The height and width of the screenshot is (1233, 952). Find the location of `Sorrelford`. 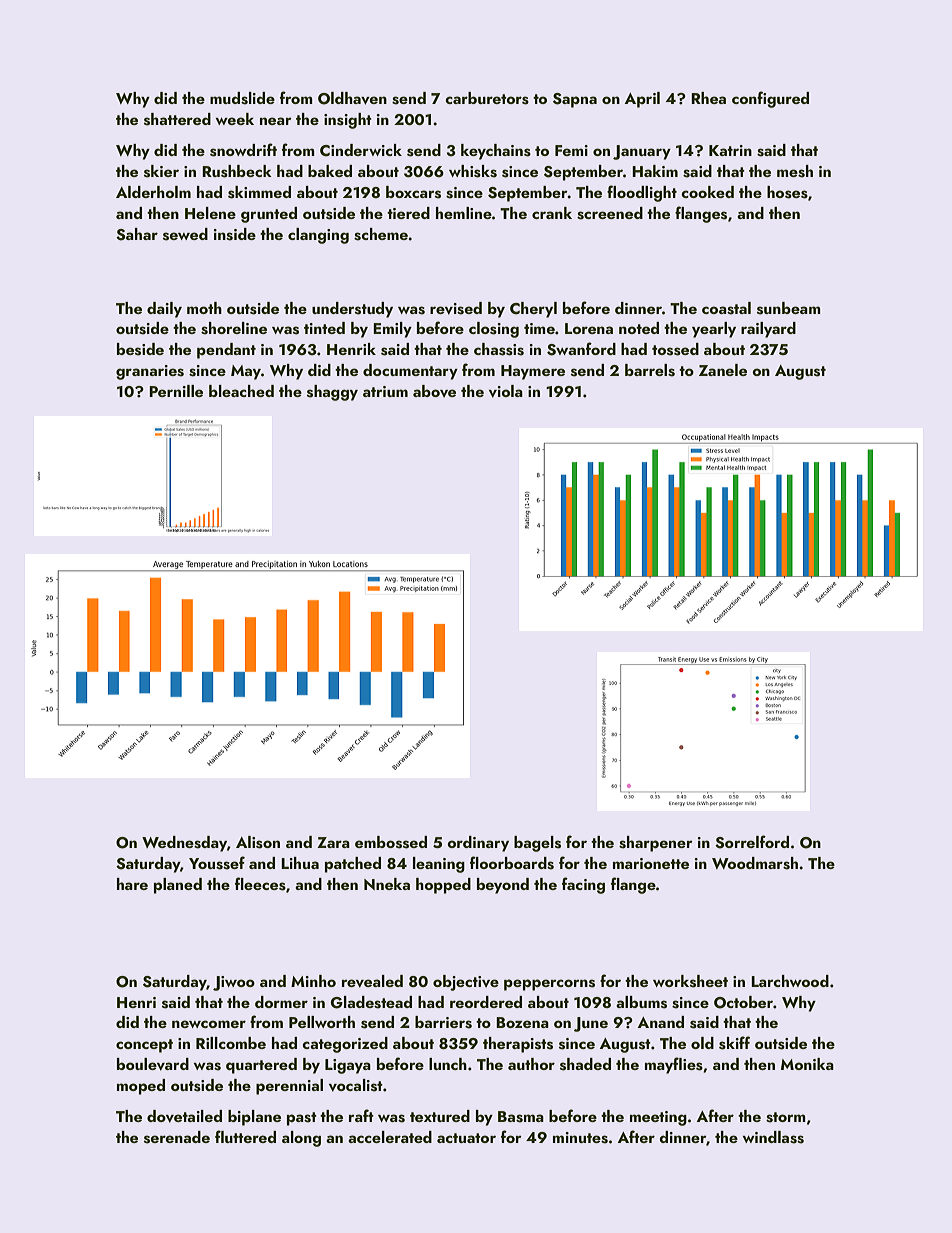

Sorrelford is located at coordinates (752, 842).
